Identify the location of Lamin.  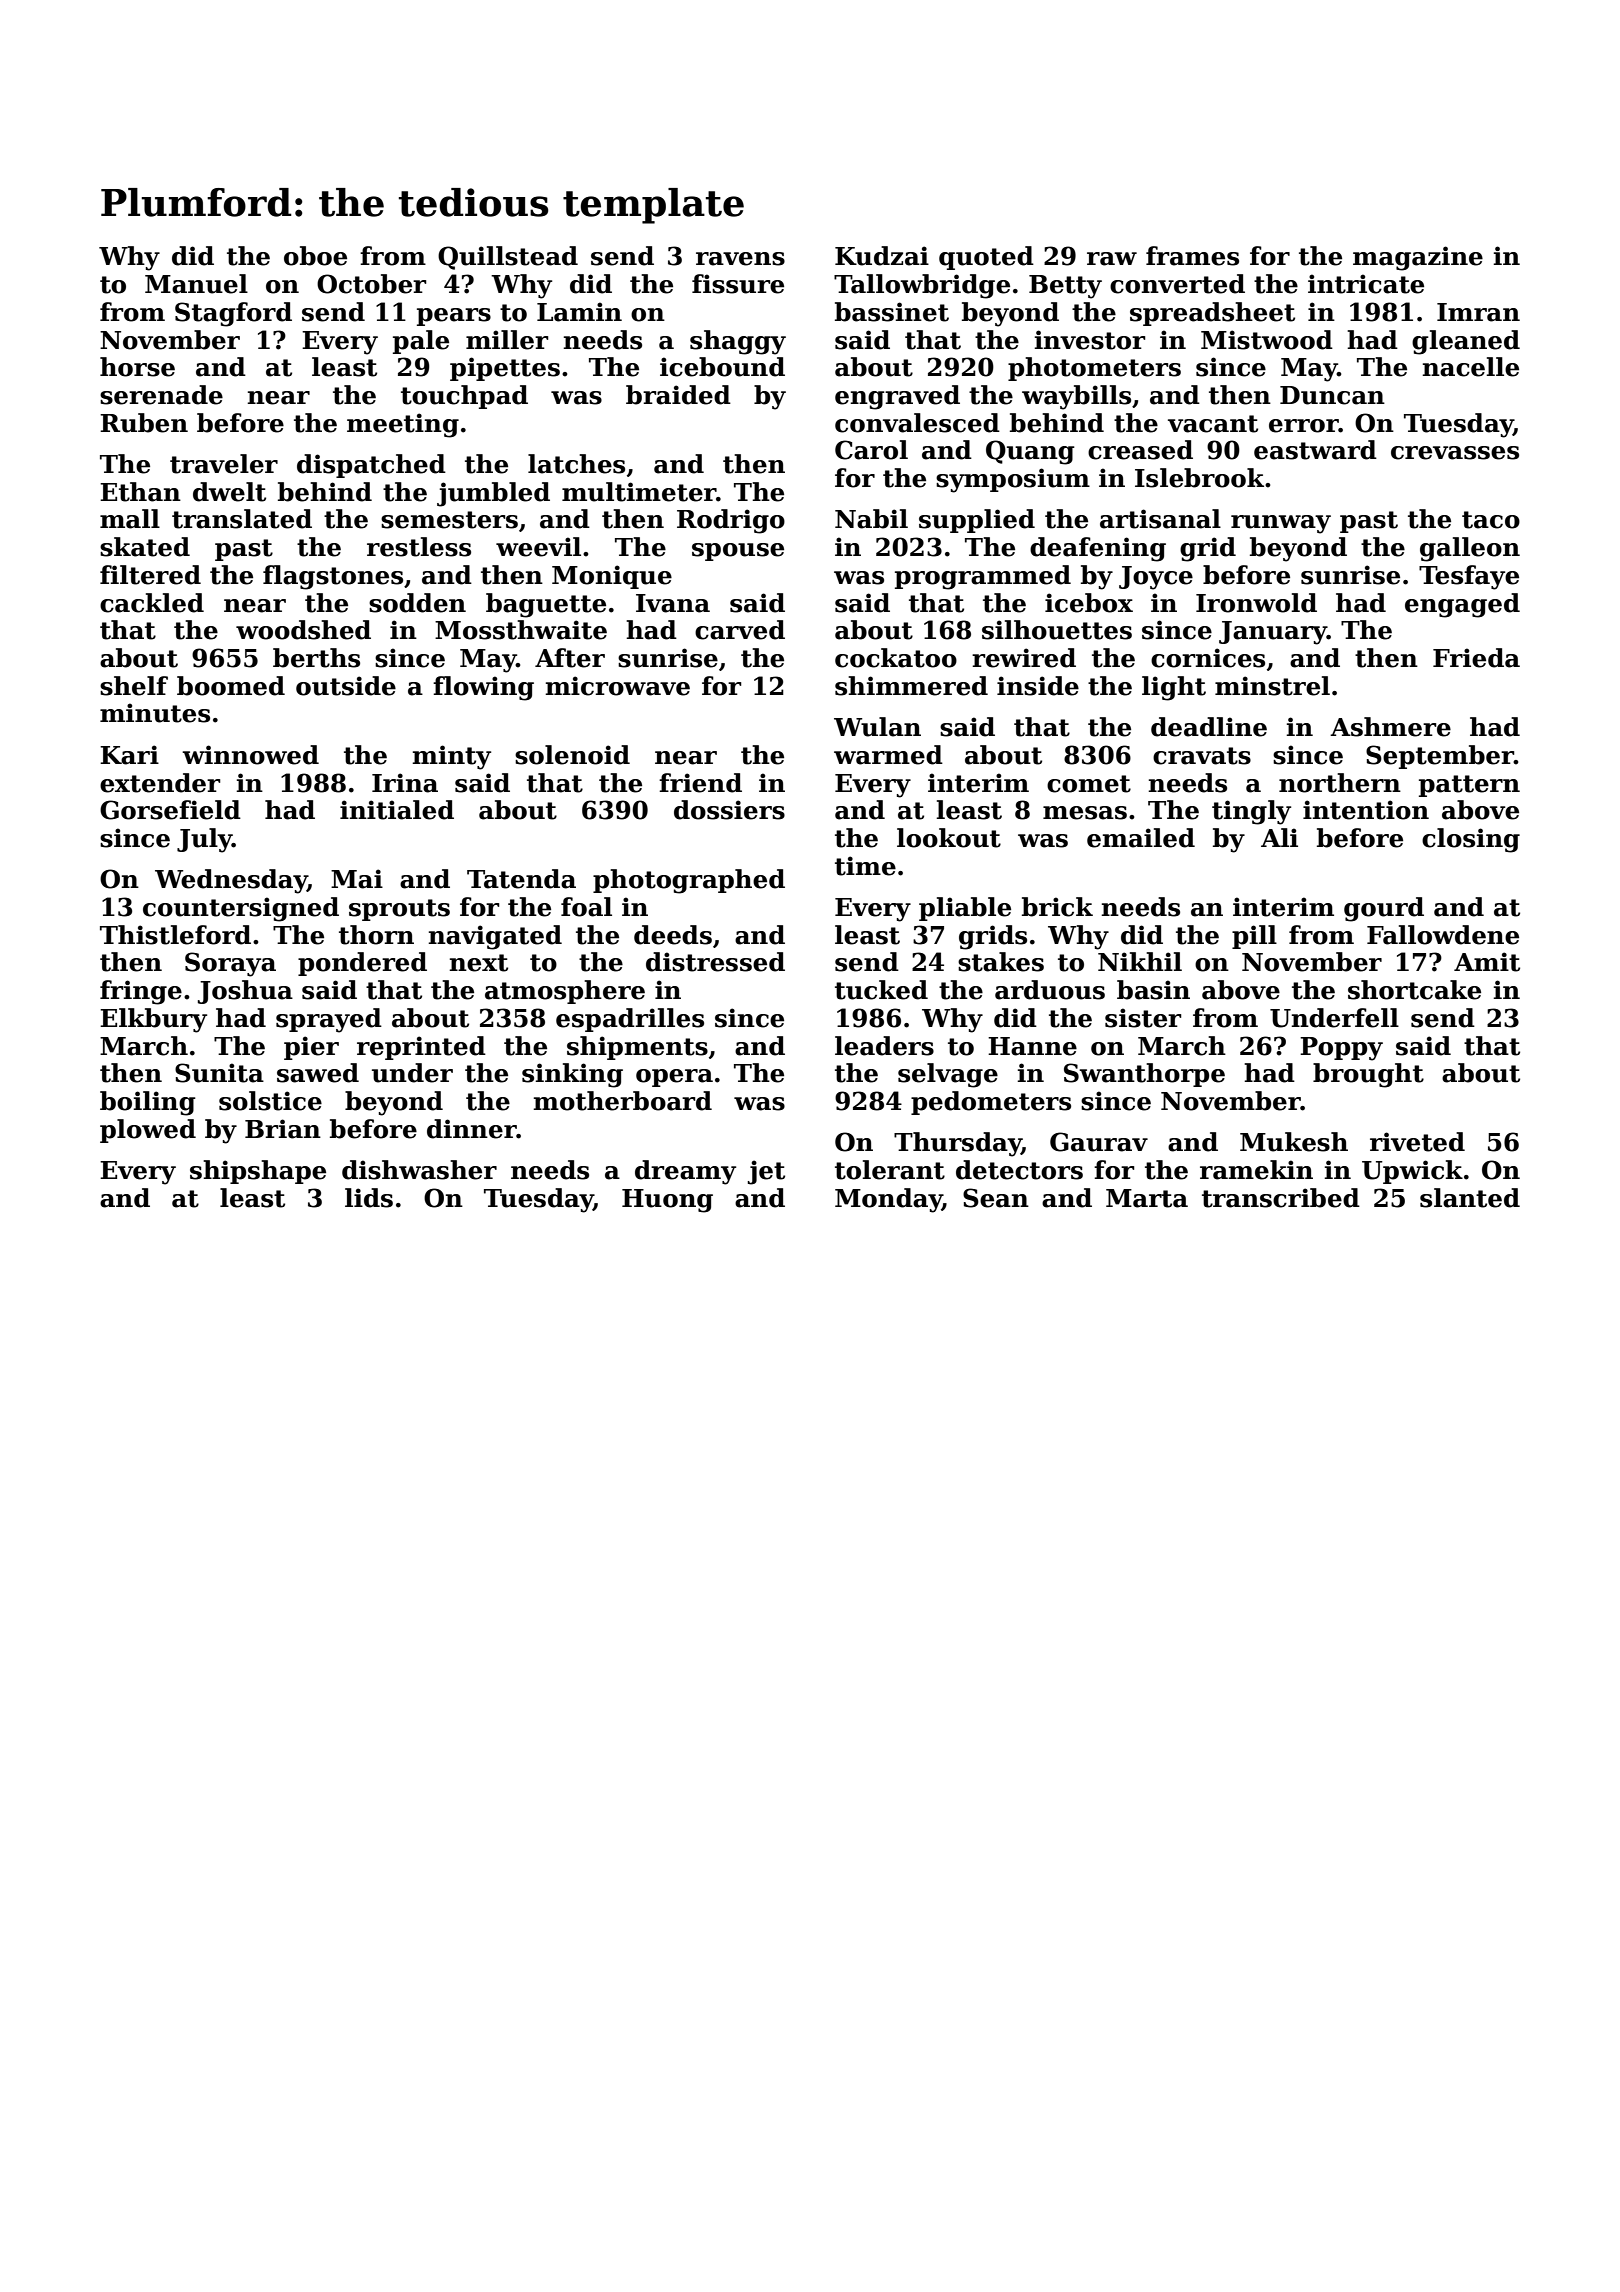
(579, 312).
